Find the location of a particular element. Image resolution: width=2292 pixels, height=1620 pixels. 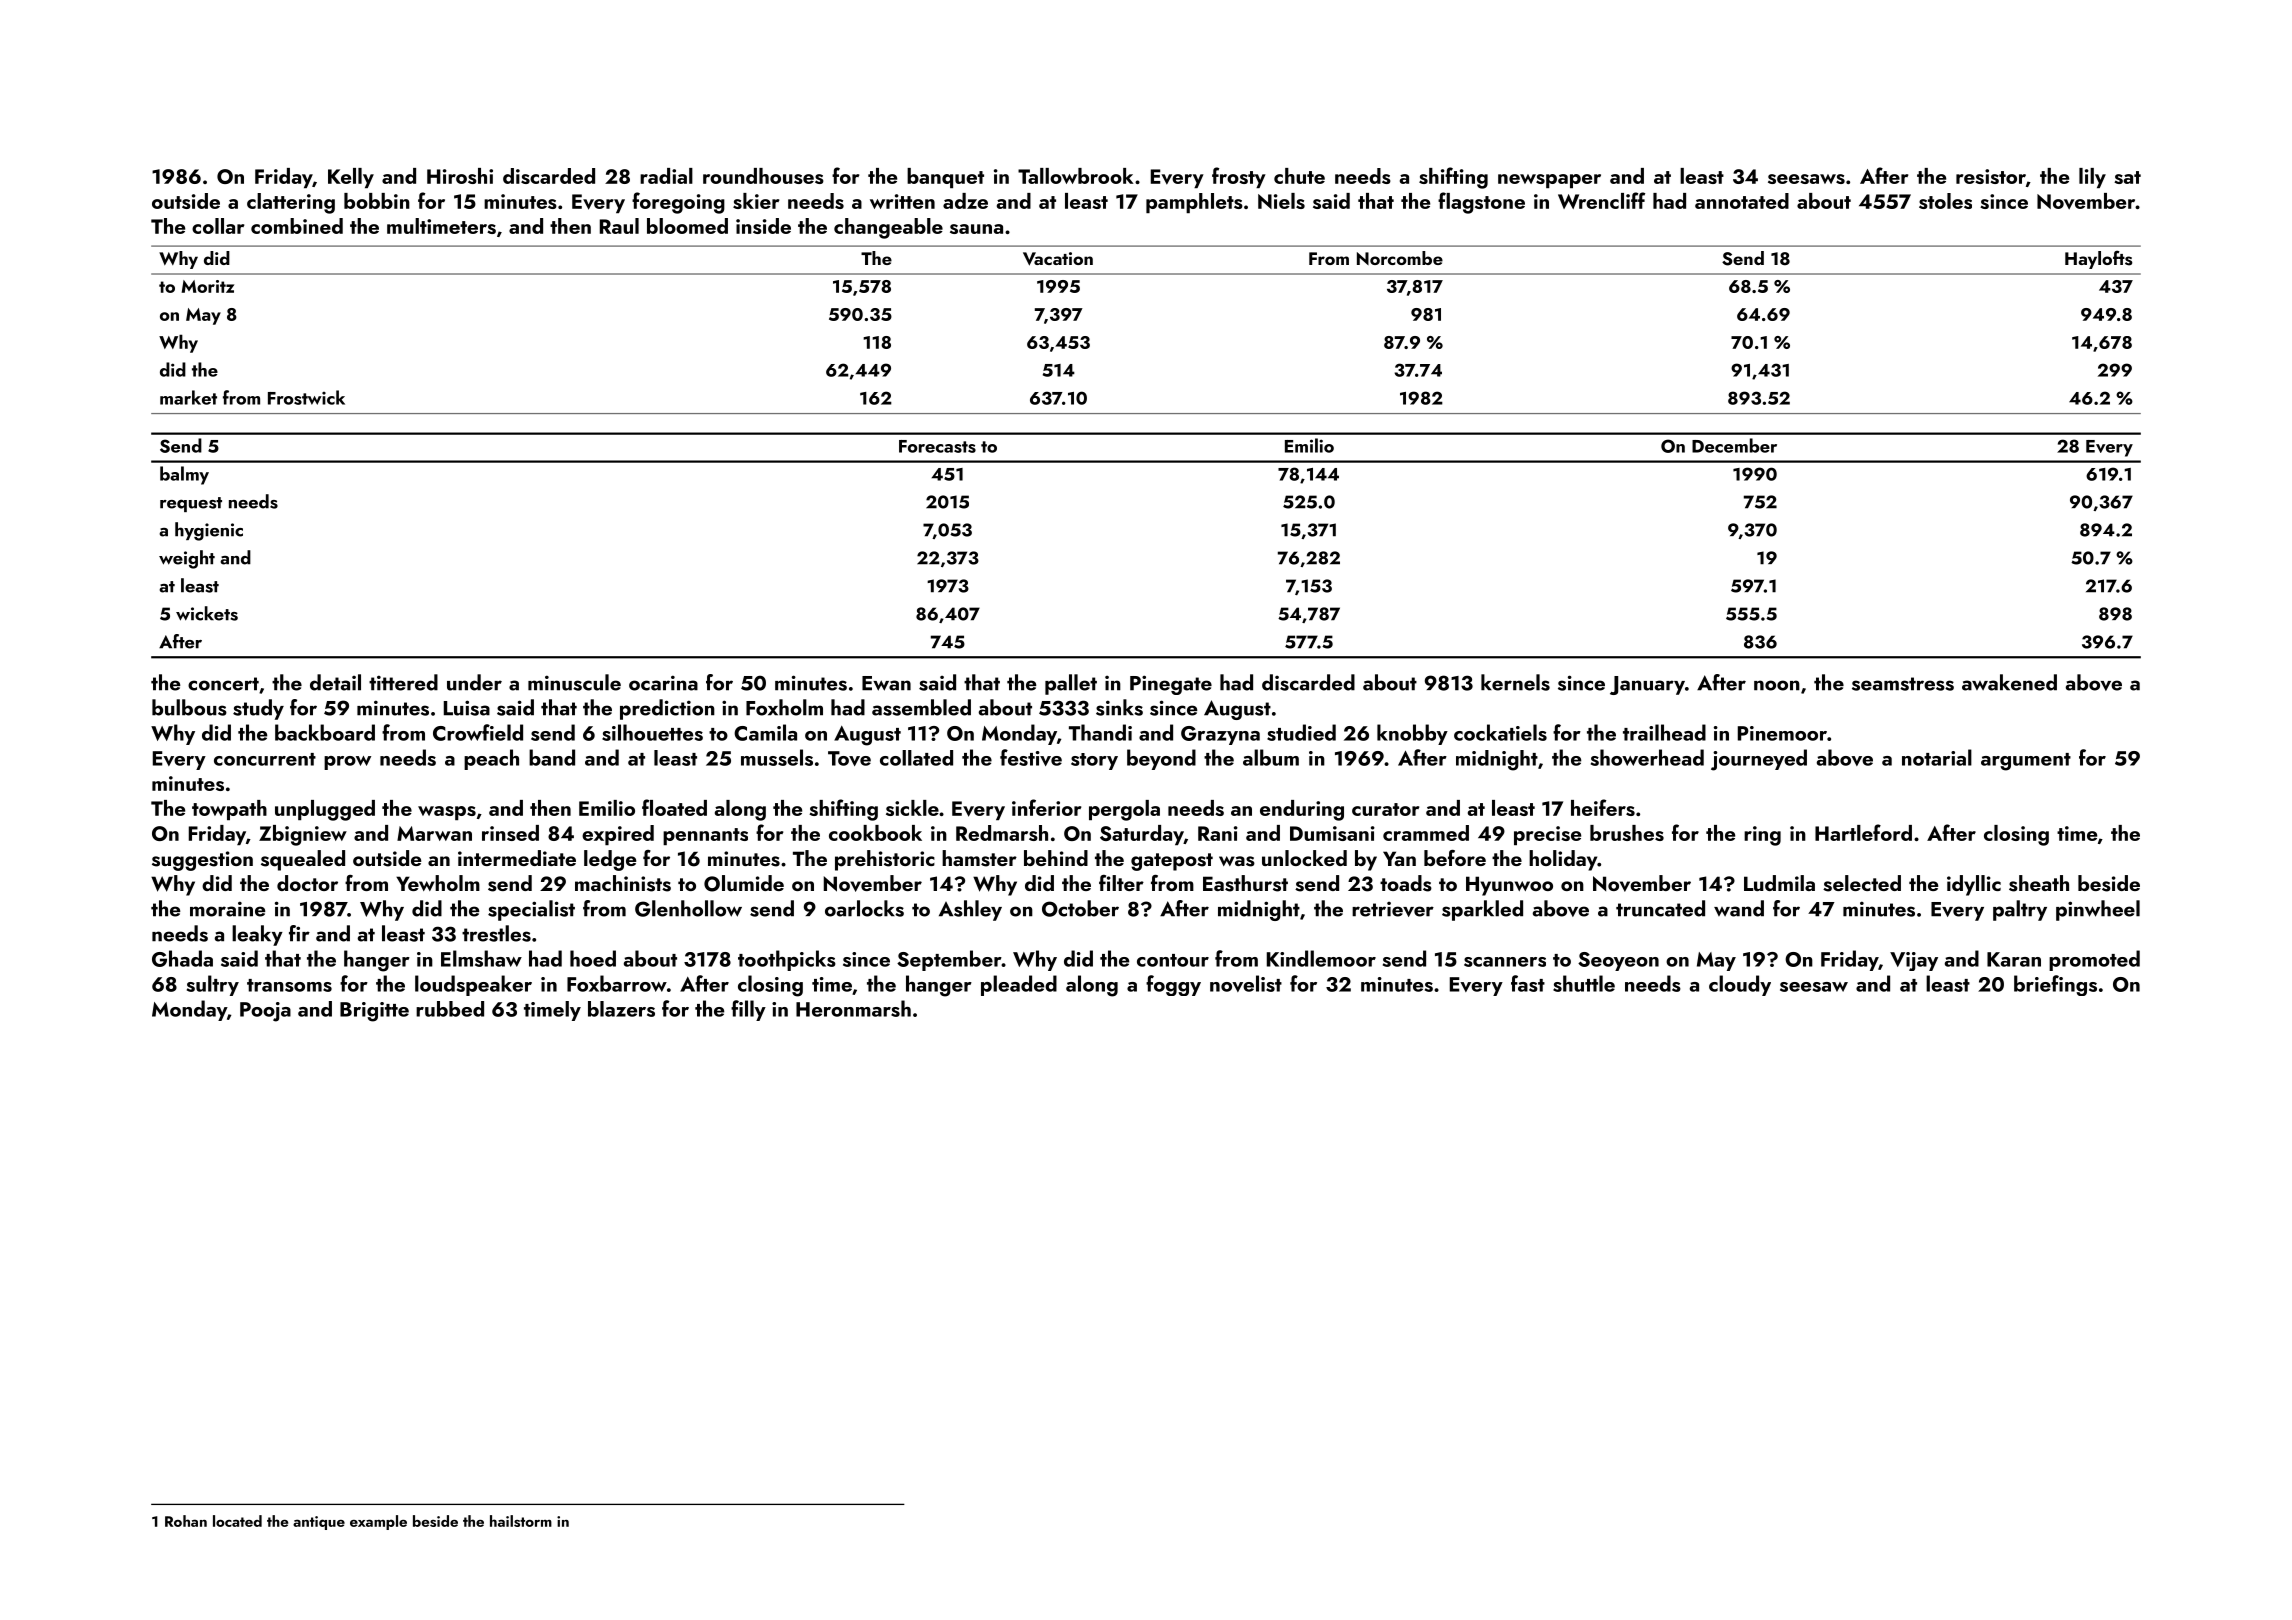

Kelly is located at coordinates (351, 178).
